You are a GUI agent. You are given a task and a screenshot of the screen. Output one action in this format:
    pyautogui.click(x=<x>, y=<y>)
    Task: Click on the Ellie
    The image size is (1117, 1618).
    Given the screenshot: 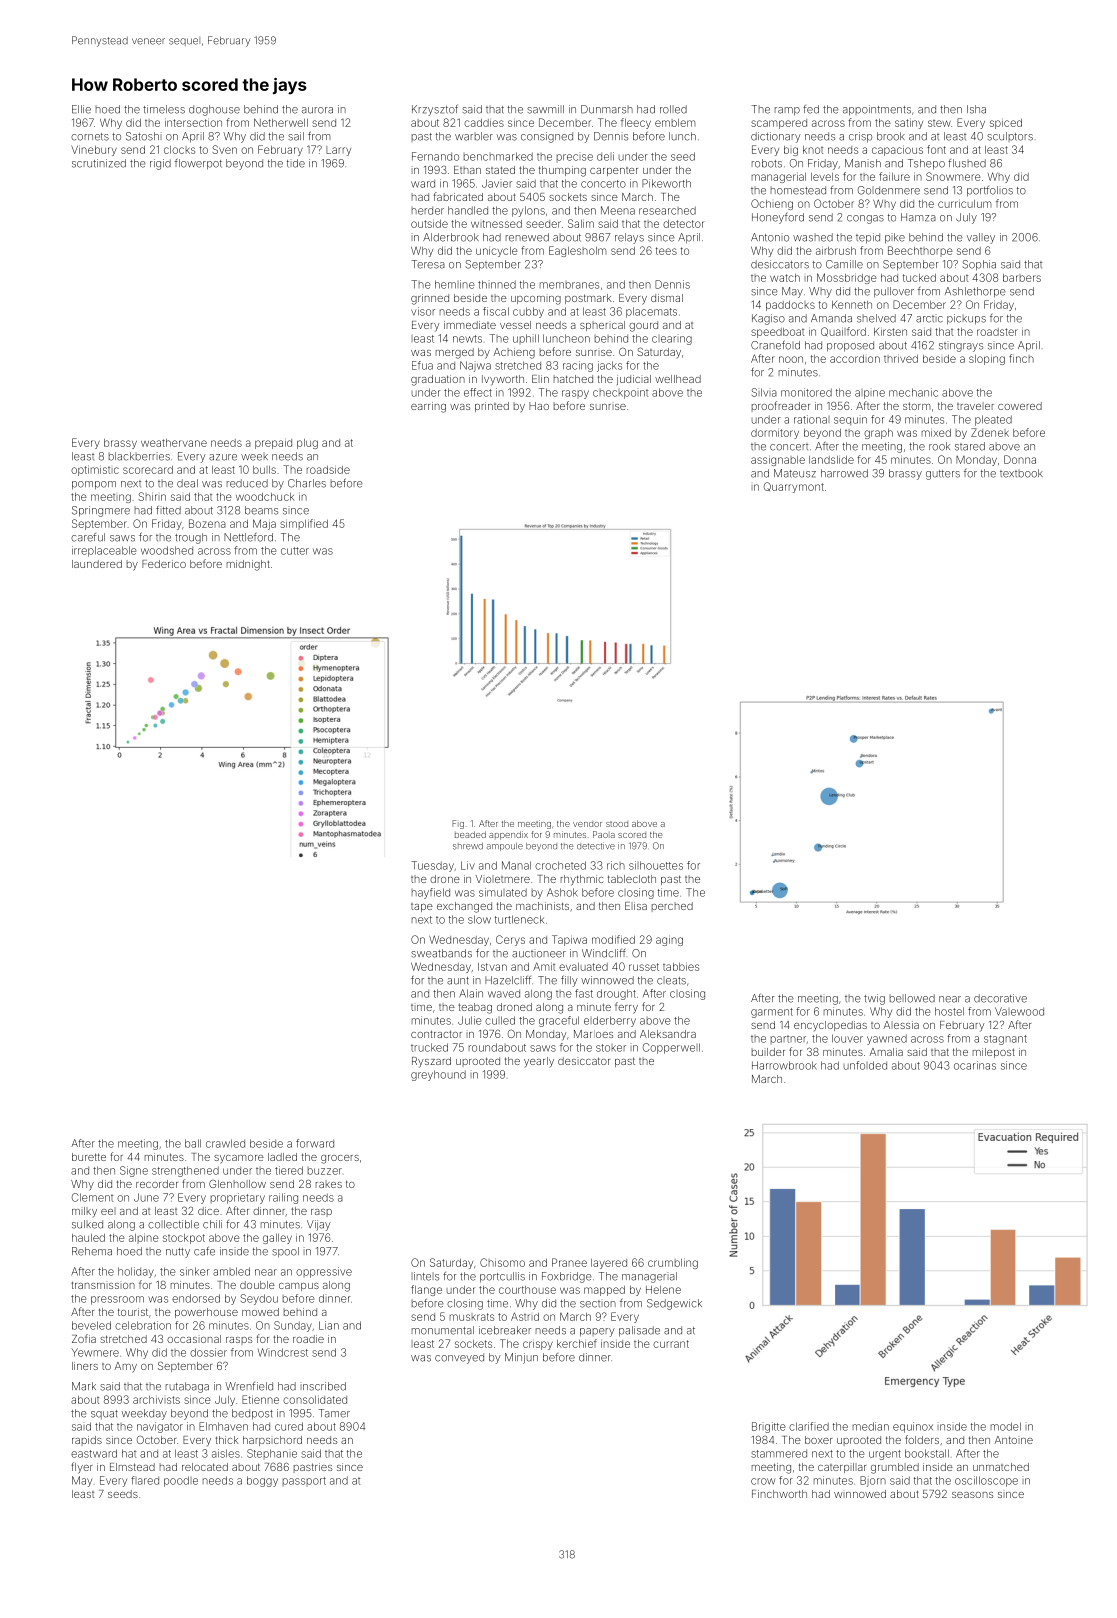 What is the action you would take?
    pyautogui.click(x=81, y=109)
